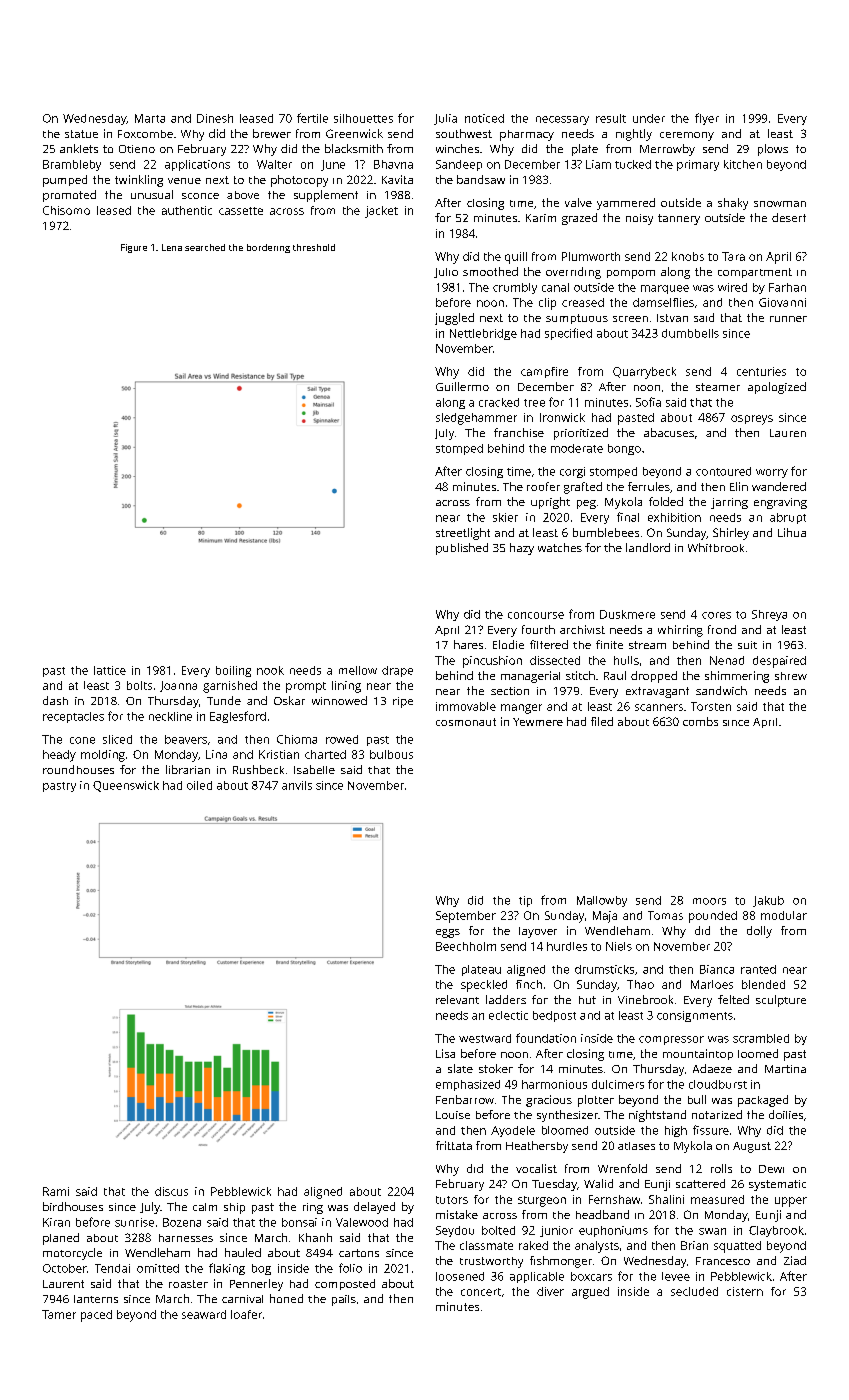 This image has width=849, height=1400. I want to click on quill, so click(516, 258).
